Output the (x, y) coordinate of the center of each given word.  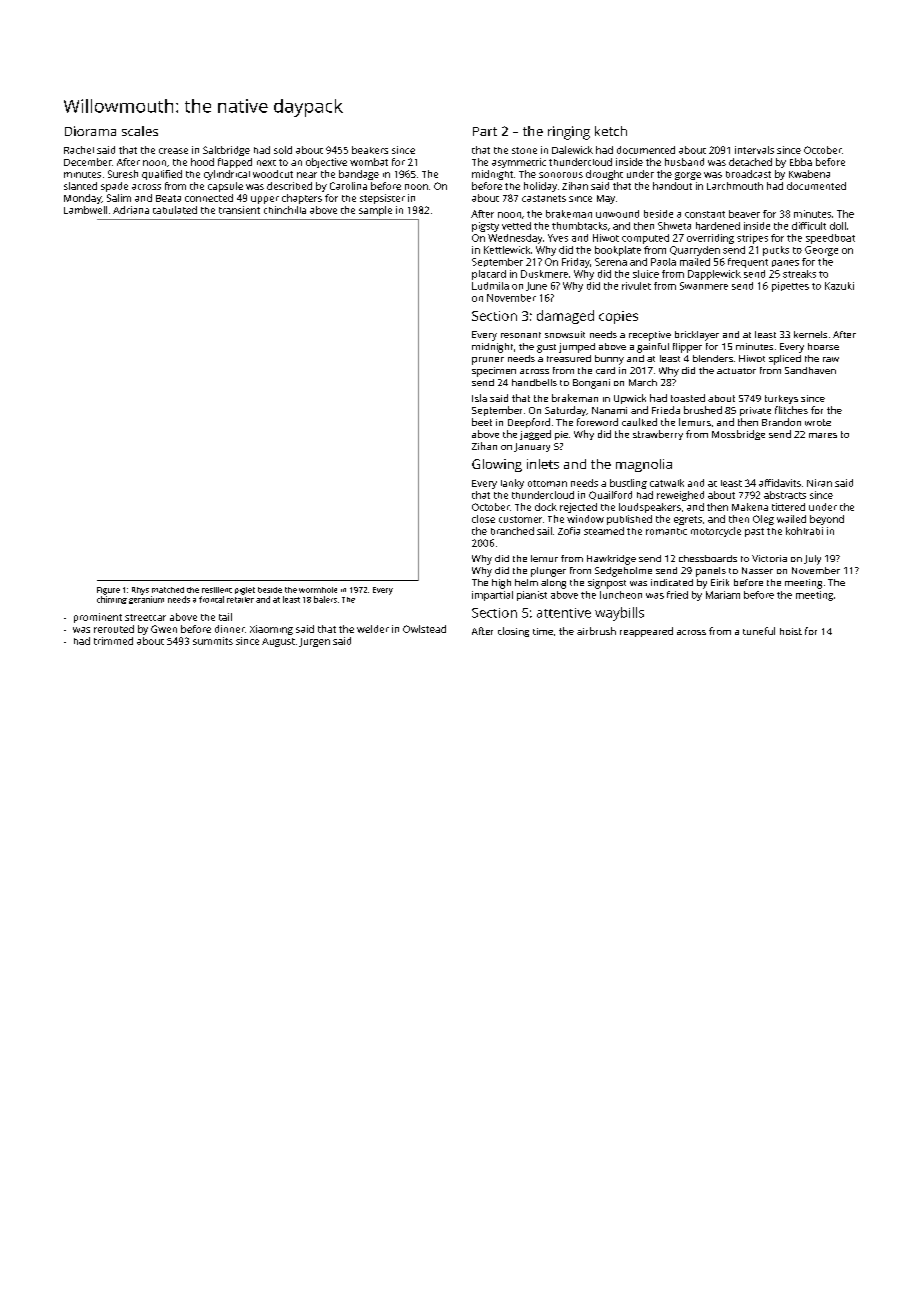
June (536, 286)
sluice (646, 274)
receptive (650, 336)
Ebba (801, 162)
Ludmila (490, 286)
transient (239, 210)
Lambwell (85, 210)
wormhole (318, 590)
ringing (569, 133)
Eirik (720, 582)
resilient (217, 590)
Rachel (79, 150)
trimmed (113, 641)
